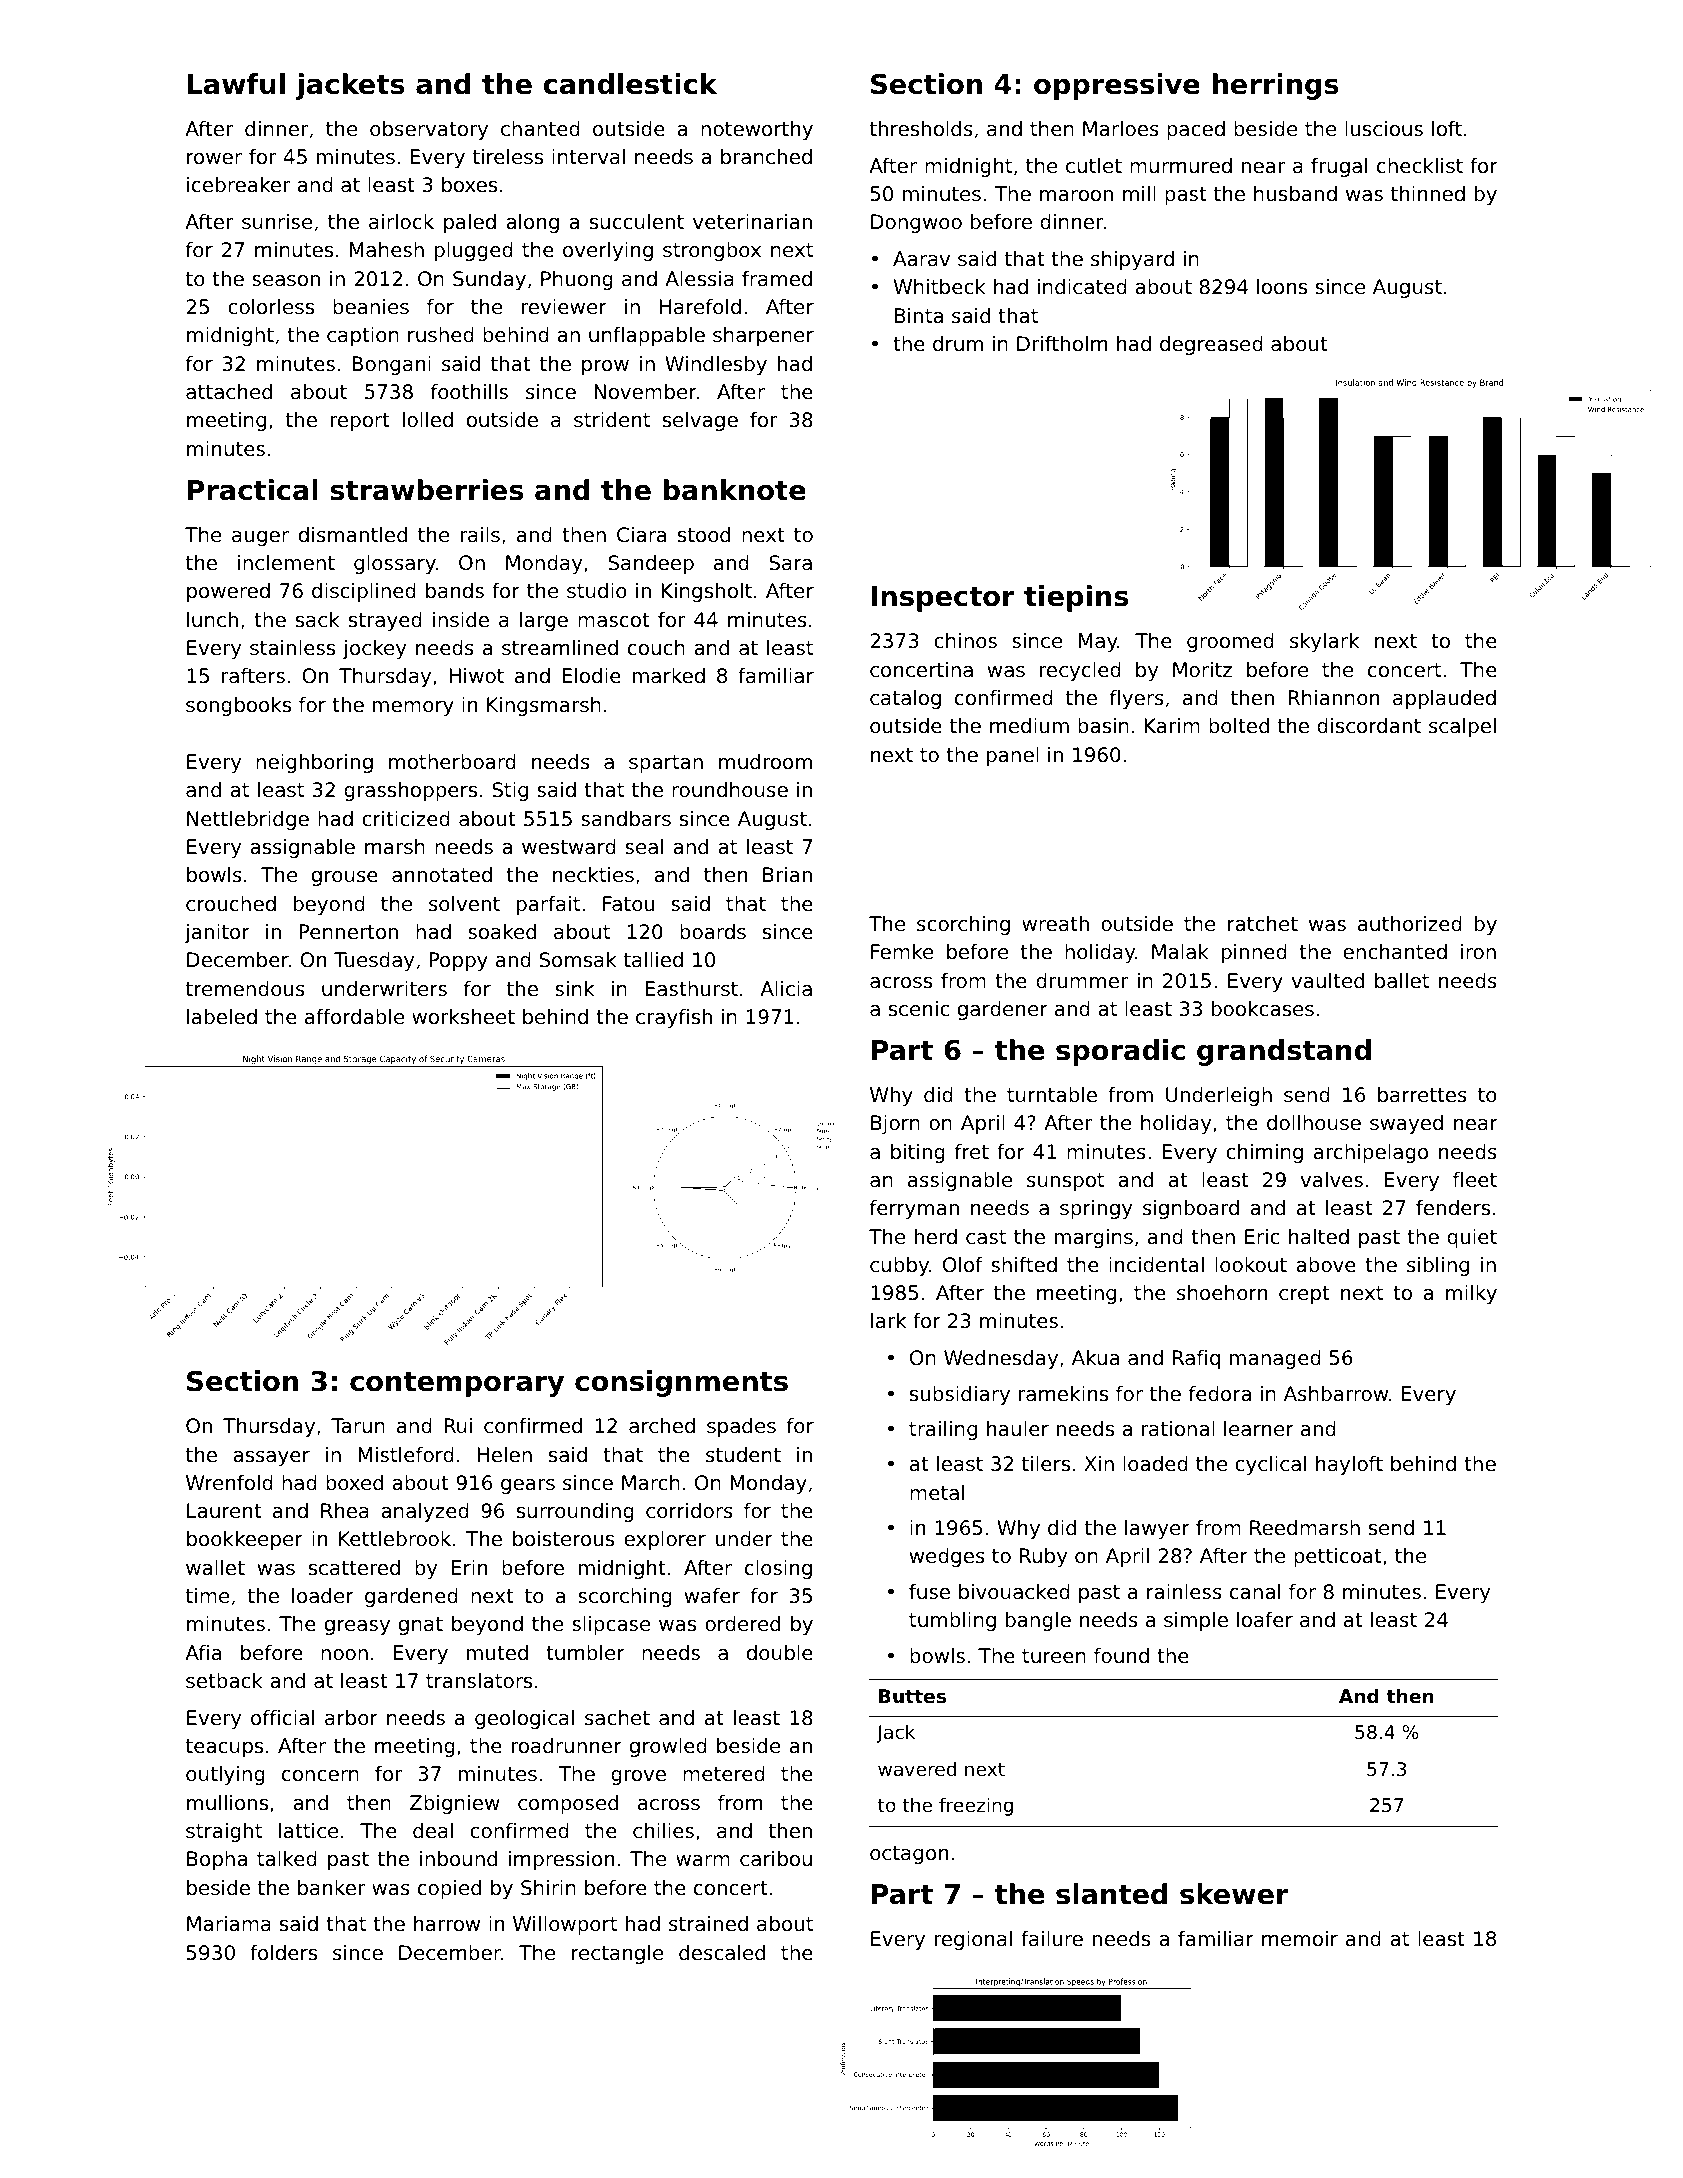  I want to click on dismantled, so click(353, 535).
